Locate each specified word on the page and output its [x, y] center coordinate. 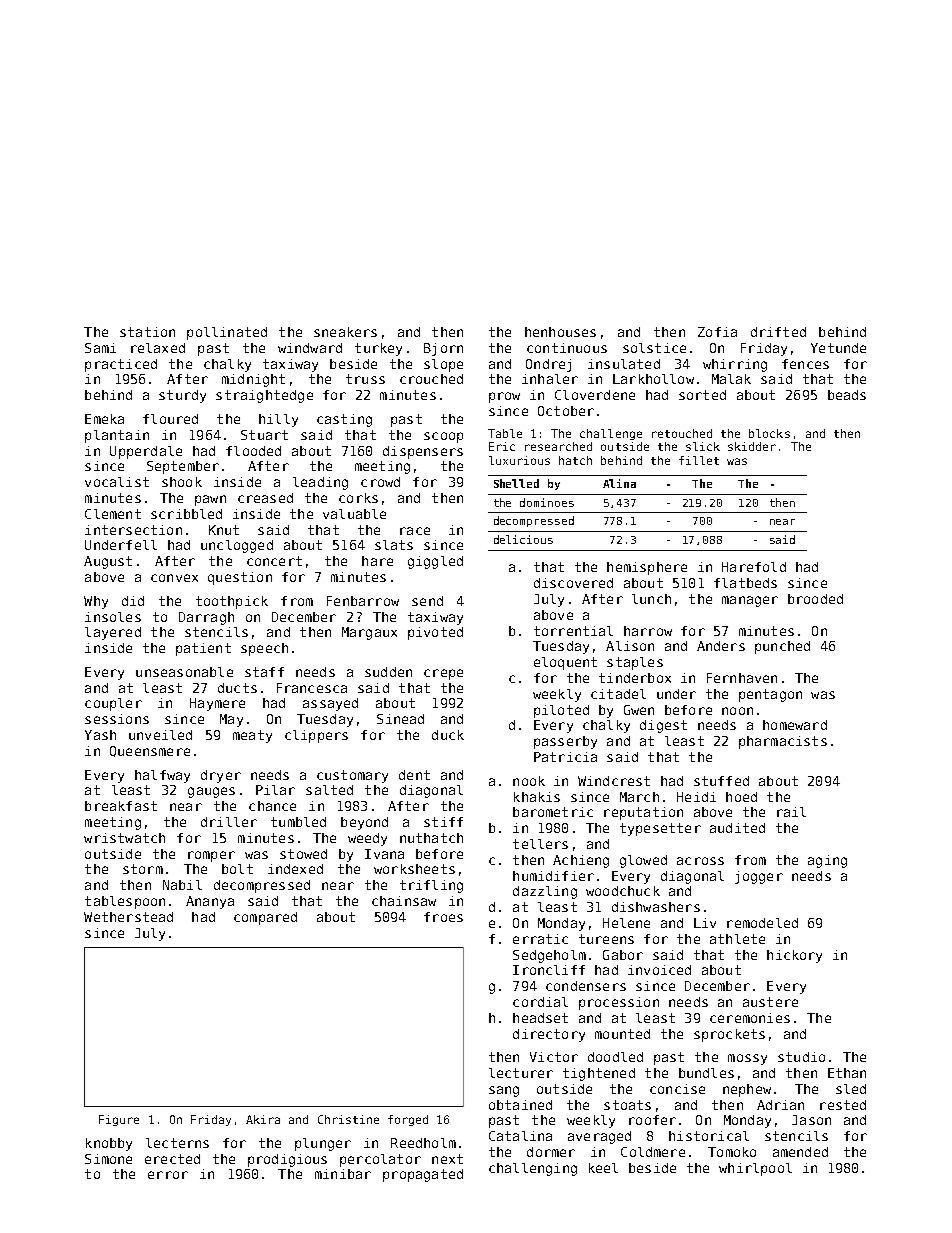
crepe [443, 674]
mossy [747, 1059]
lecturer [521, 1073]
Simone [108, 1159]
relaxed [158, 348]
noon [737, 711]
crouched [431, 379]
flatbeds [745, 583]
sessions [117, 719]
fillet [699, 460]
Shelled [516, 483]
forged [408, 1120]
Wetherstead [128, 917]
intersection [133, 530]
